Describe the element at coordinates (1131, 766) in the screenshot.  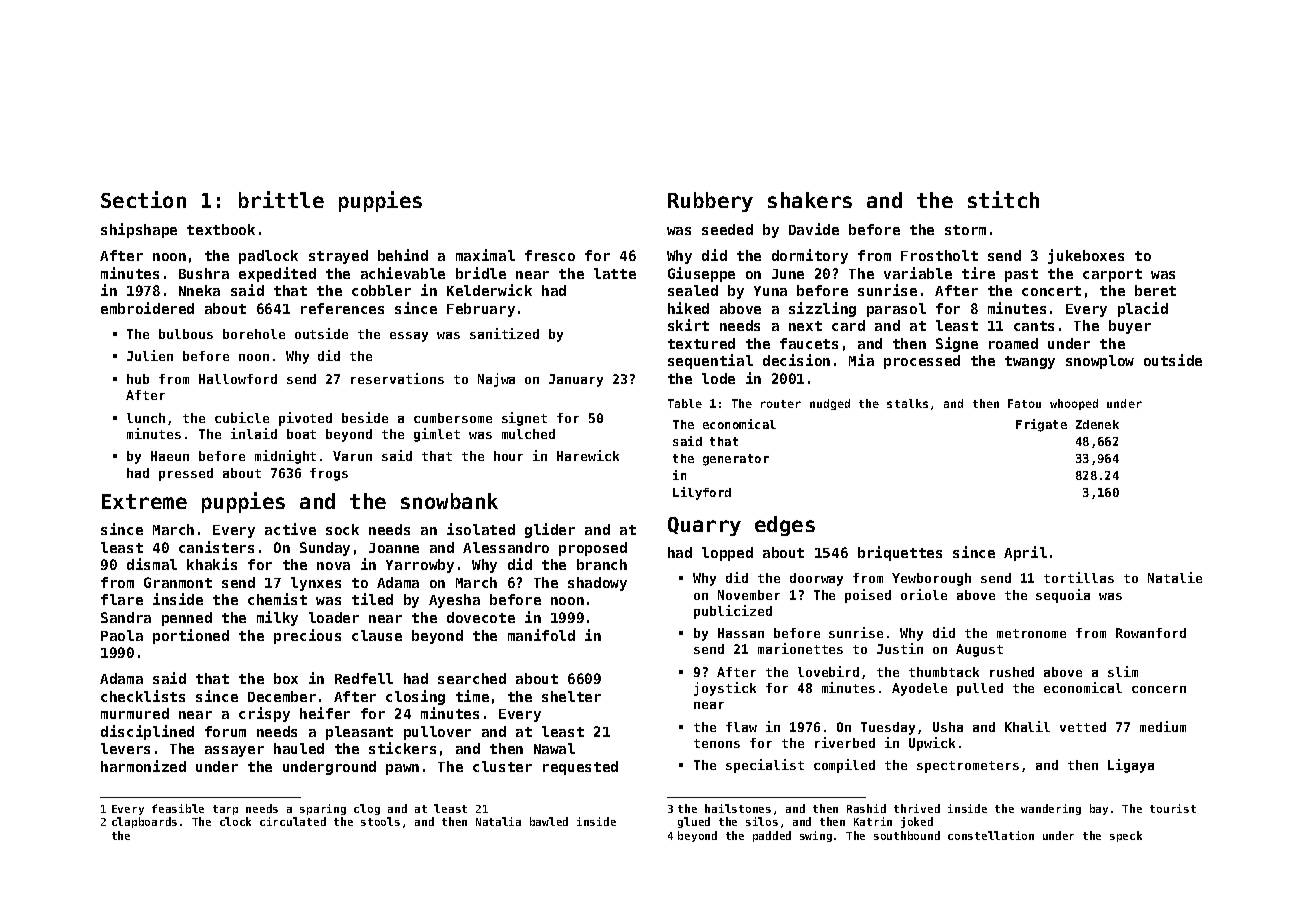
I see `Ligaya` at that location.
